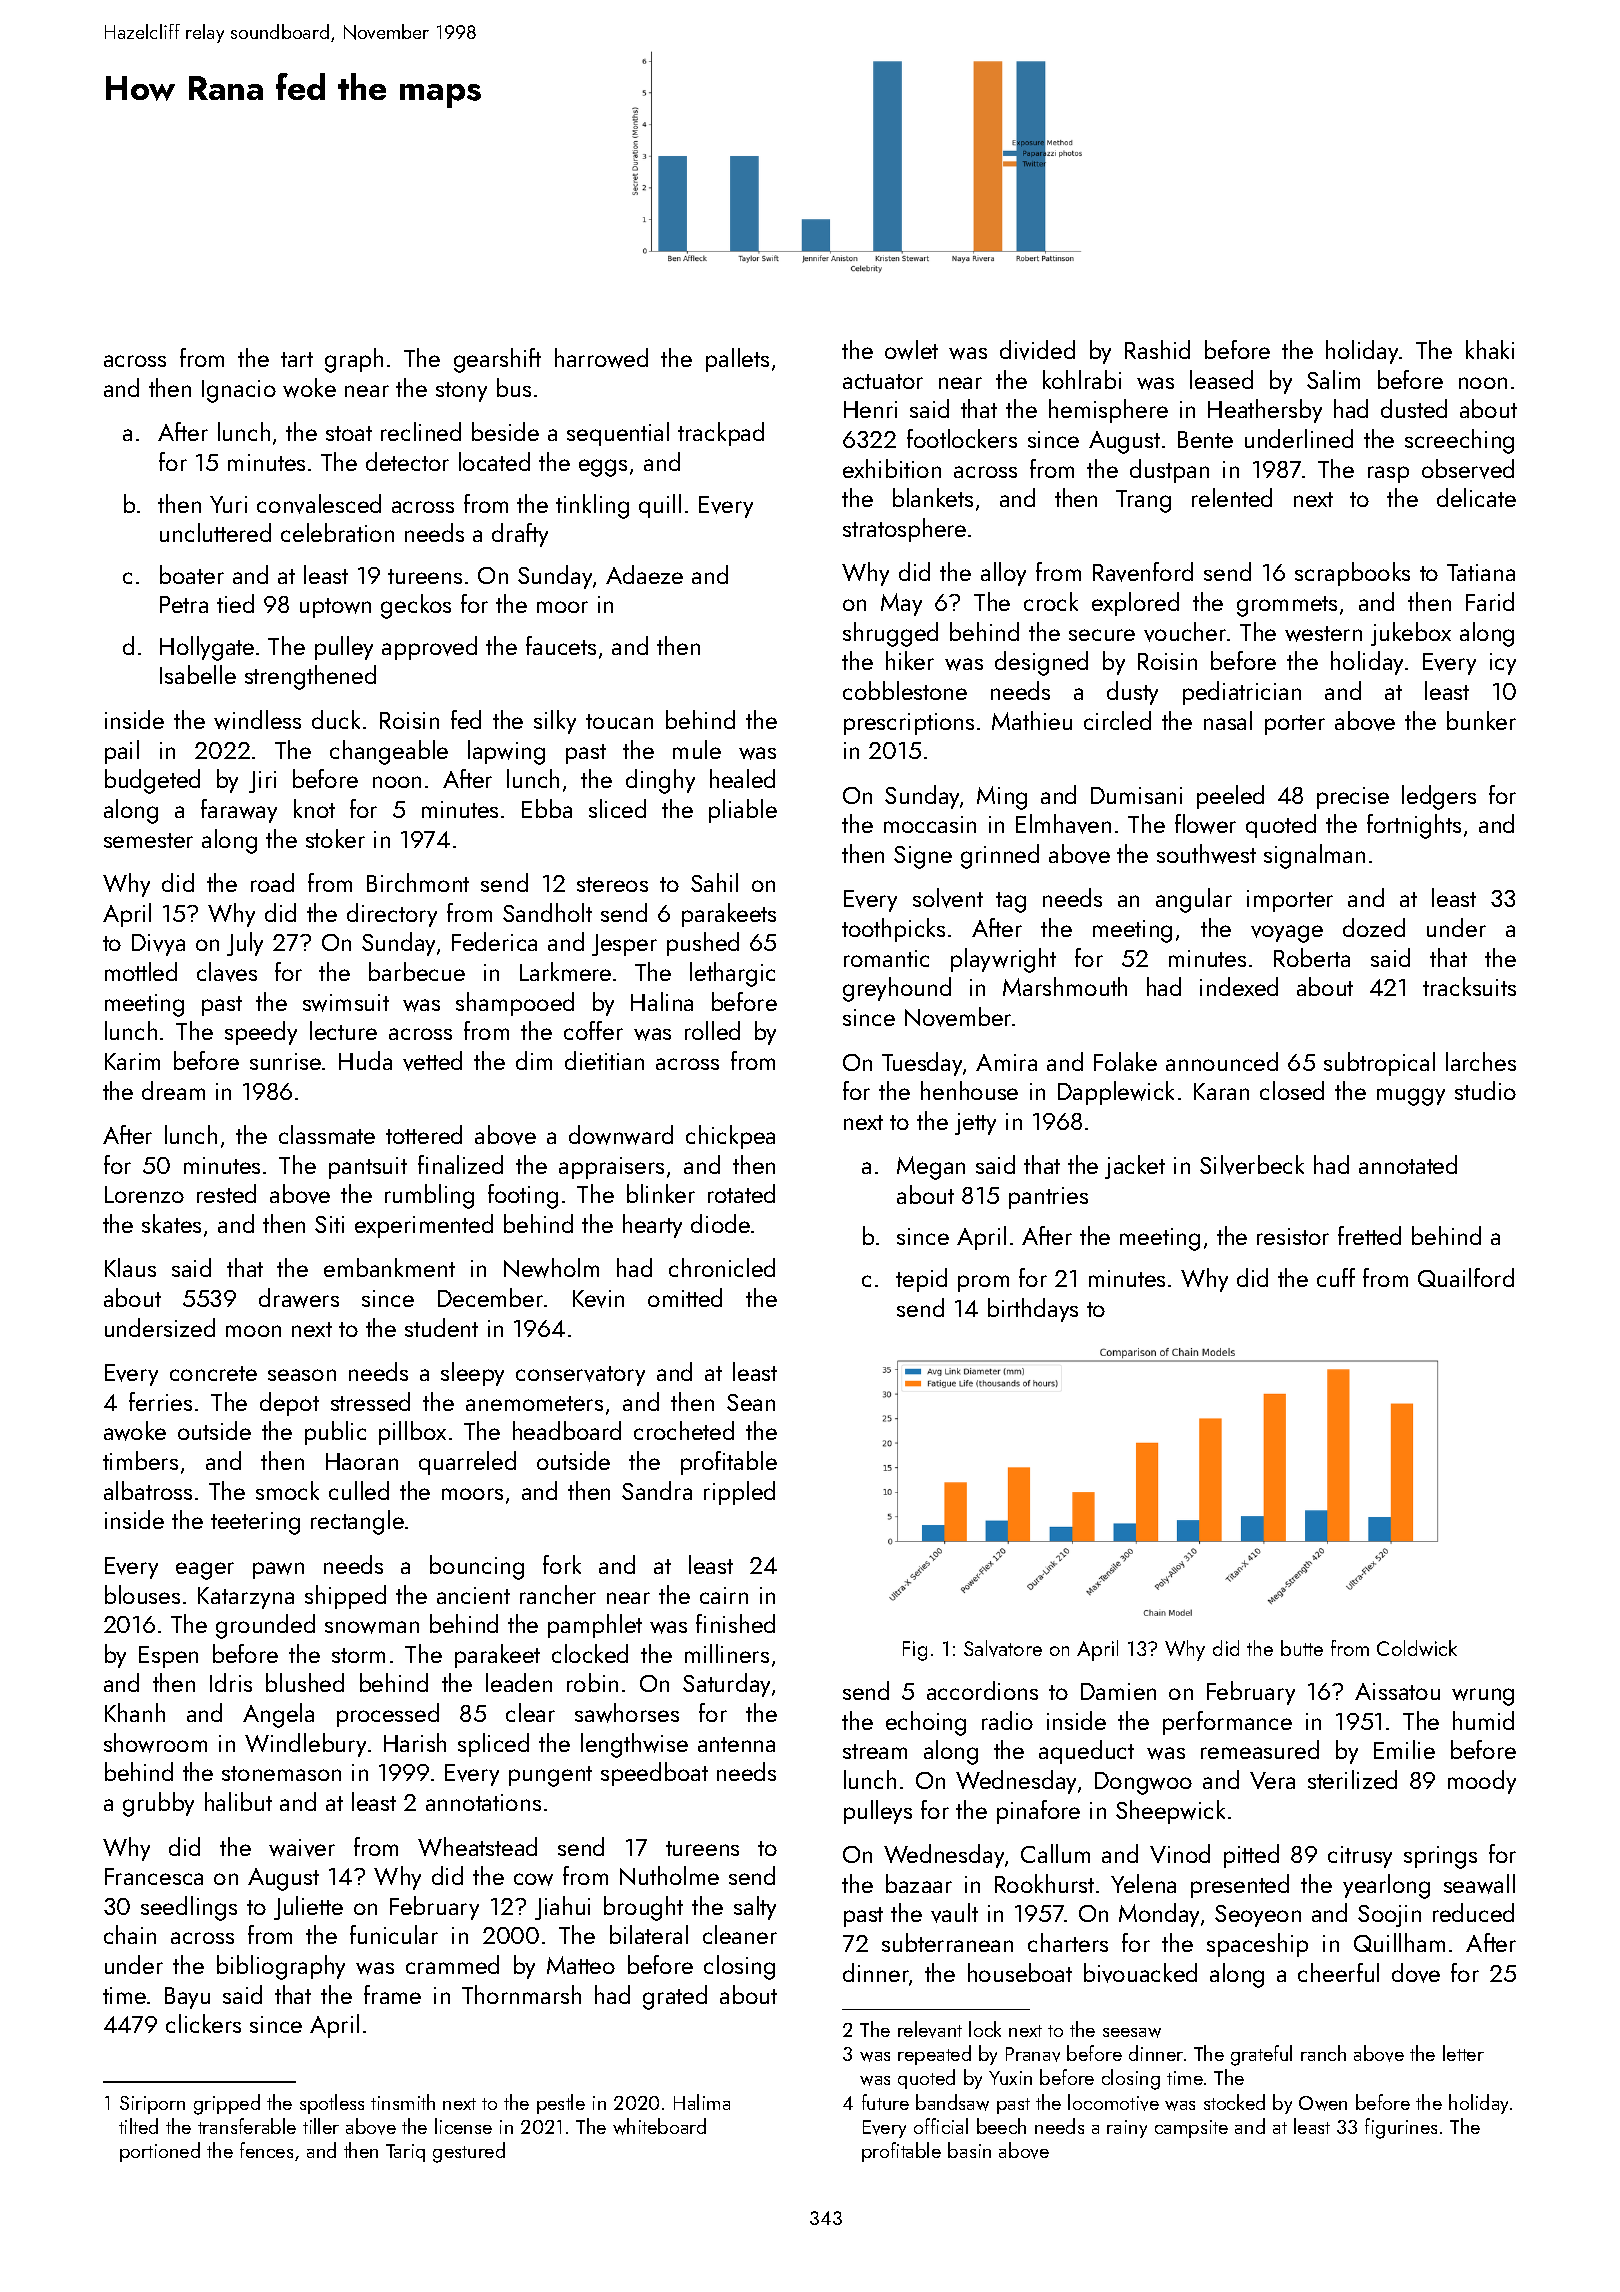 The width and height of the screenshot is (1620, 2292). Describe the element at coordinates (469, 2152) in the screenshot. I see `gestured` at that location.
